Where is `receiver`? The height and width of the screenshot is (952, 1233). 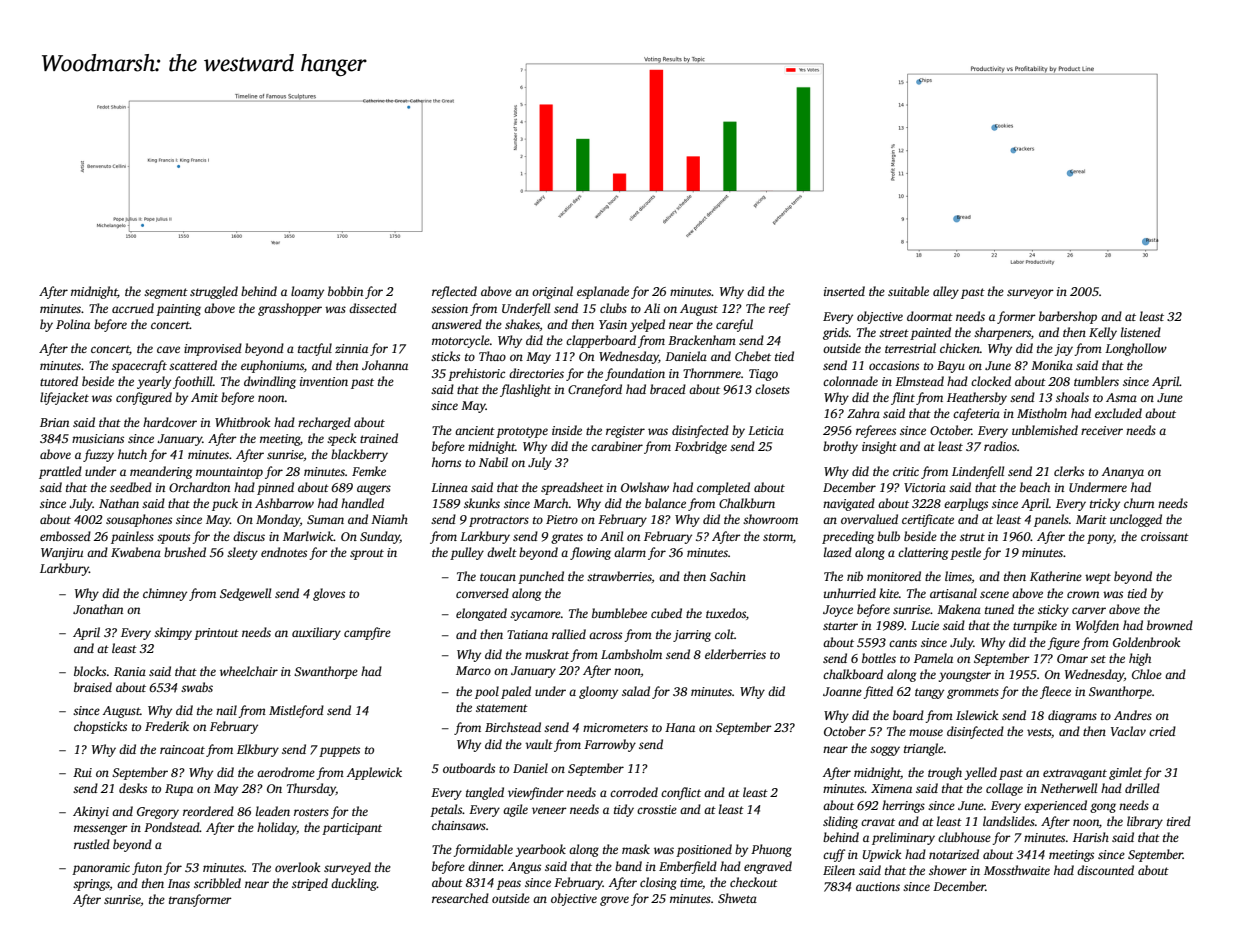
receiver is located at coordinates (1102, 430).
